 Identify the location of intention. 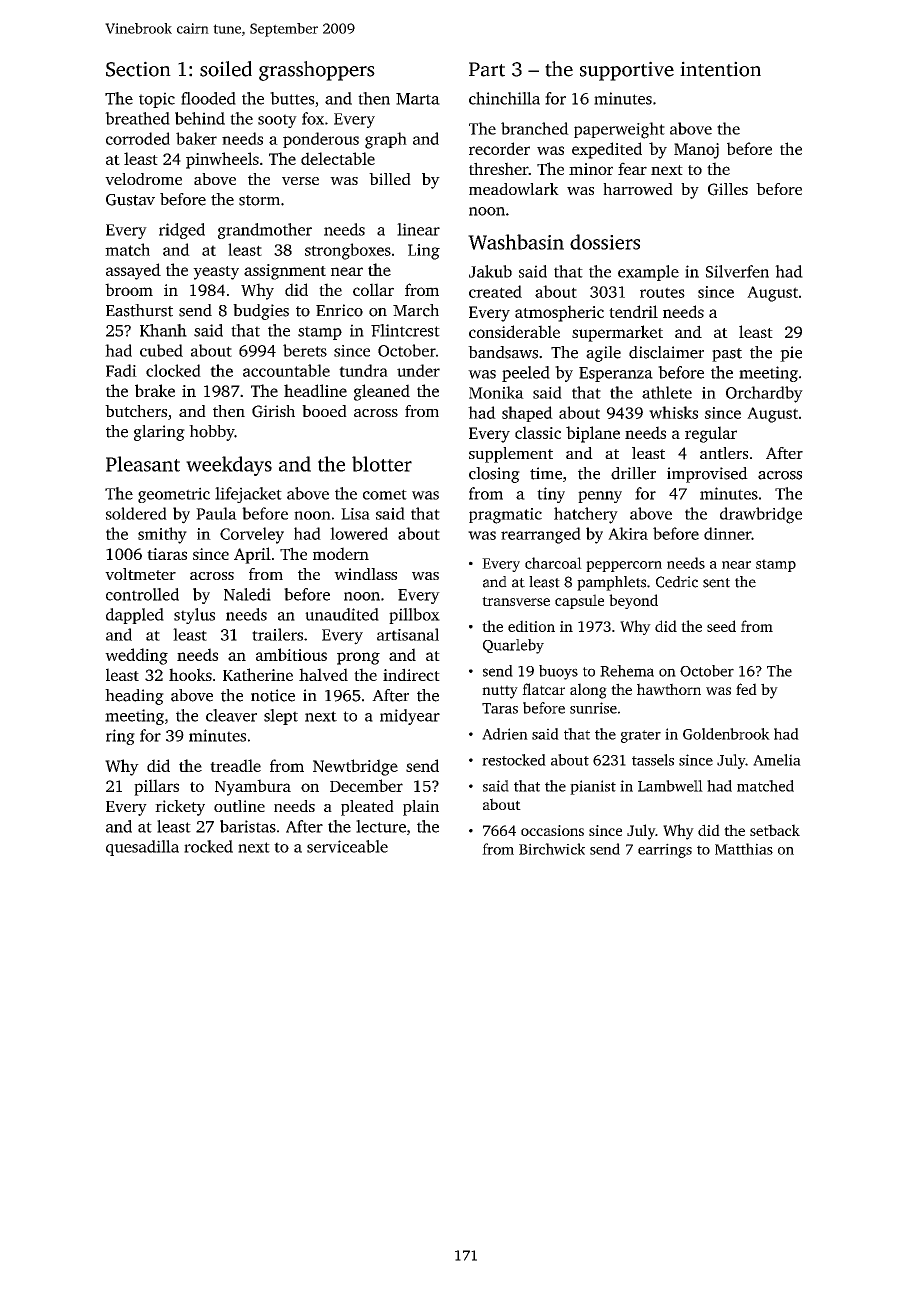
(720, 69).
